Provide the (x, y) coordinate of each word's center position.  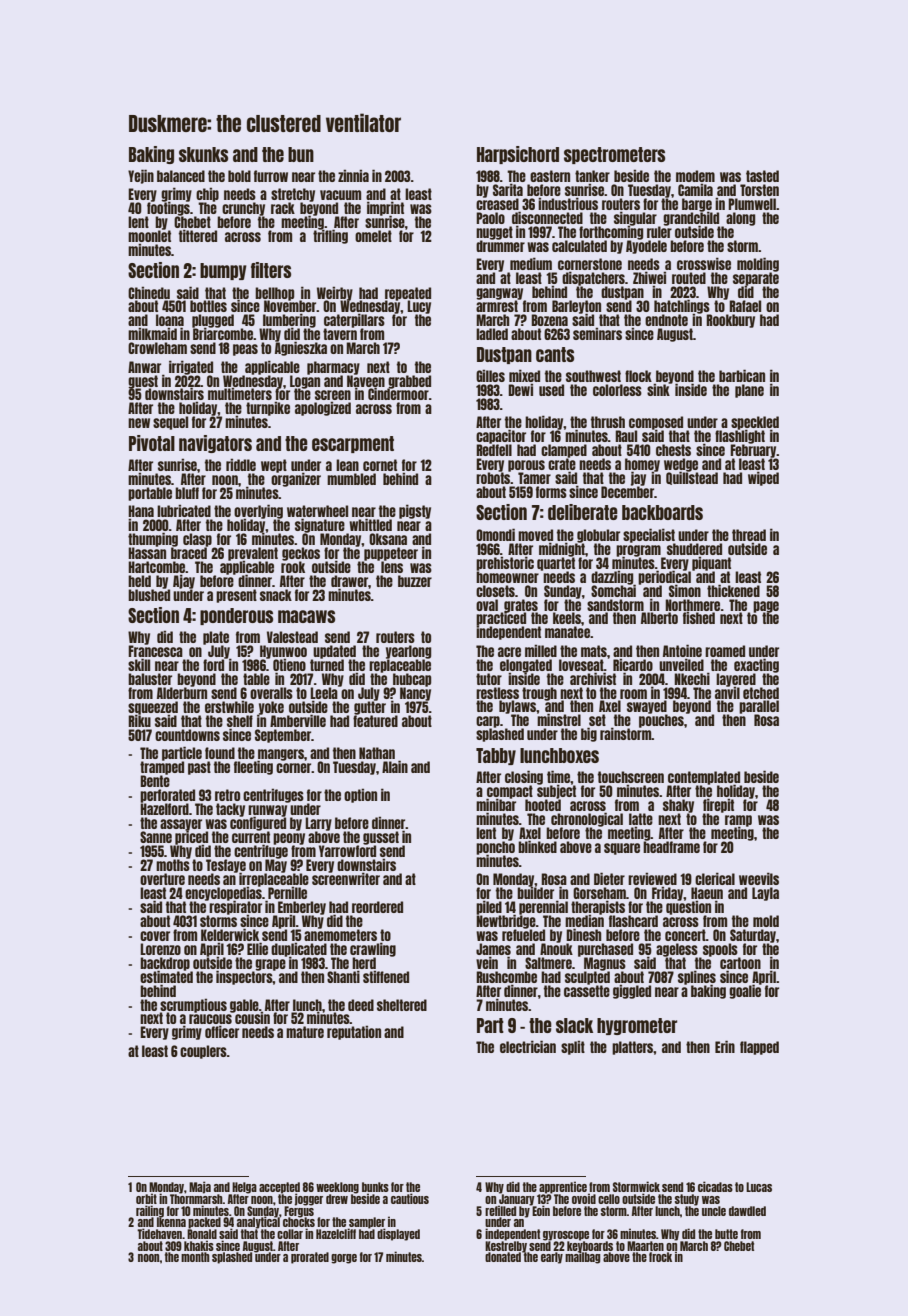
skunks (203, 154)
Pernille (287, 892)
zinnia (353, 175)
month (195, 1257)
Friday (667, 893)
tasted (762, 176)
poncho (495, 847)
